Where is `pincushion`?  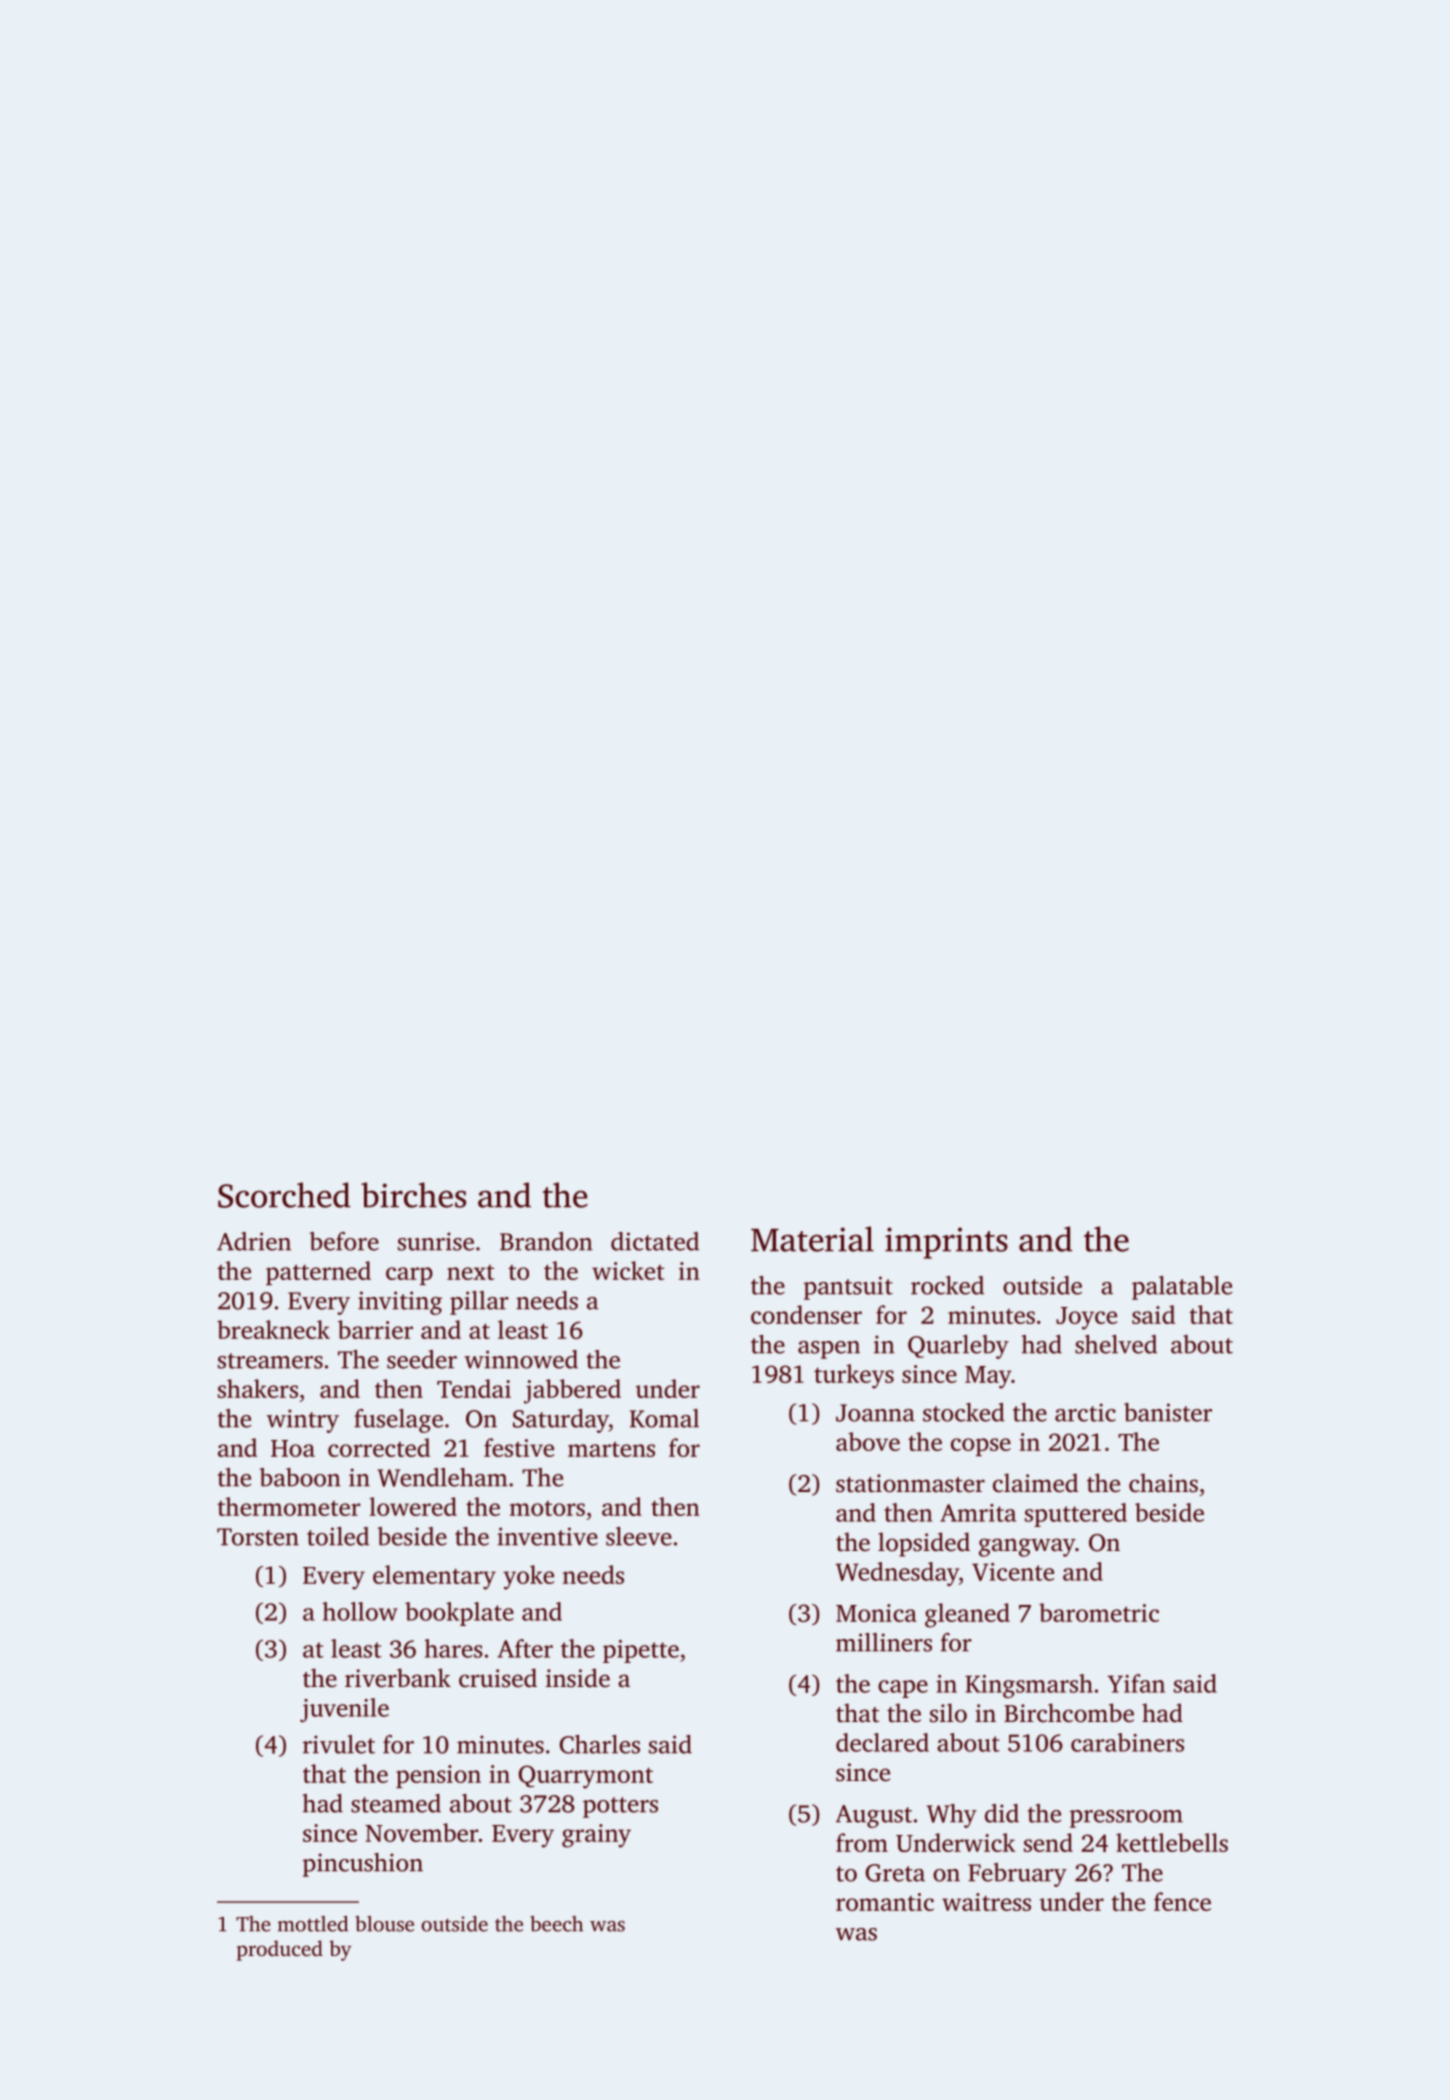
pincushion is located at coordinates (363, 1865).
